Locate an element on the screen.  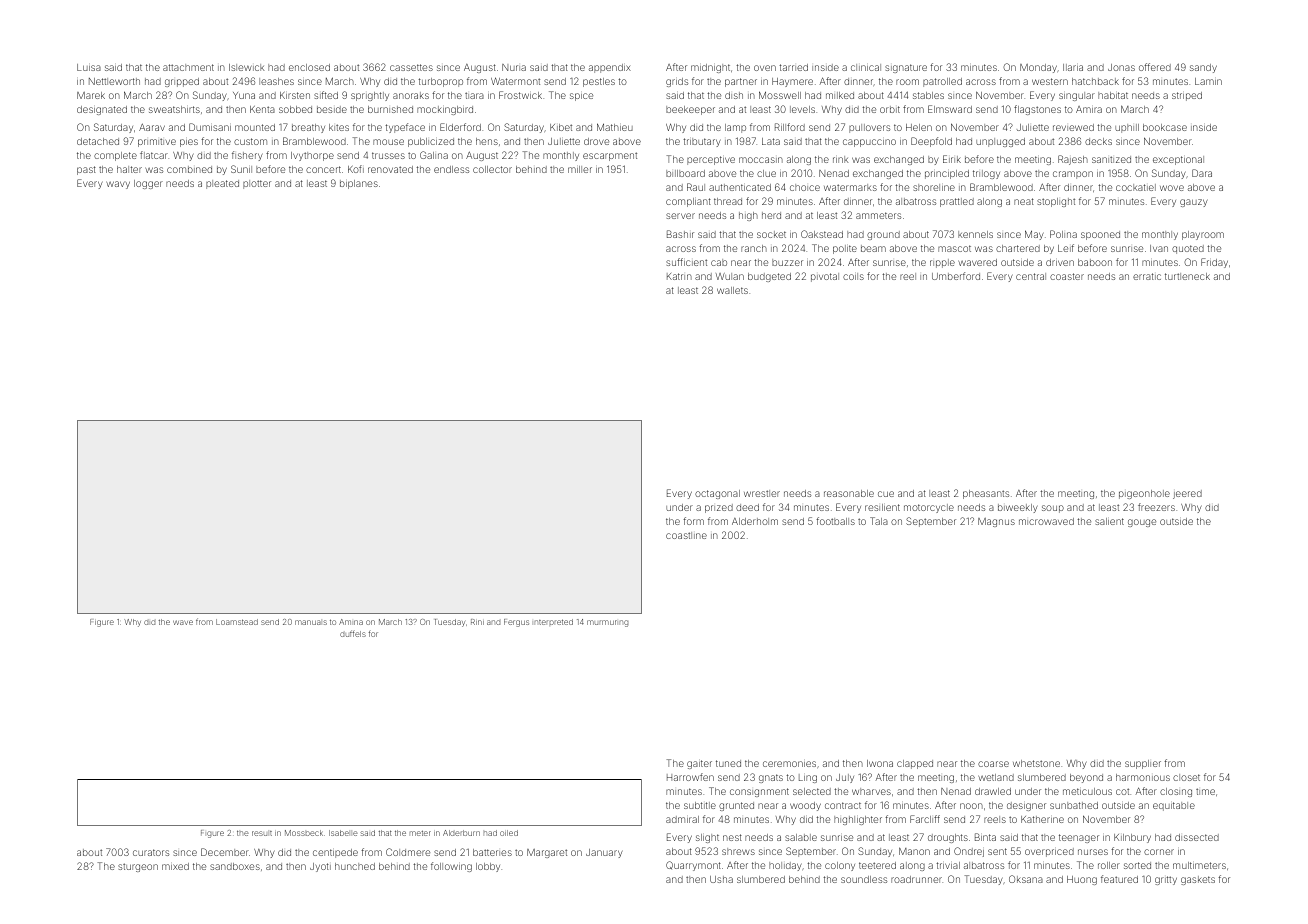
Mossbeck is located at coordinates (304, 833).
